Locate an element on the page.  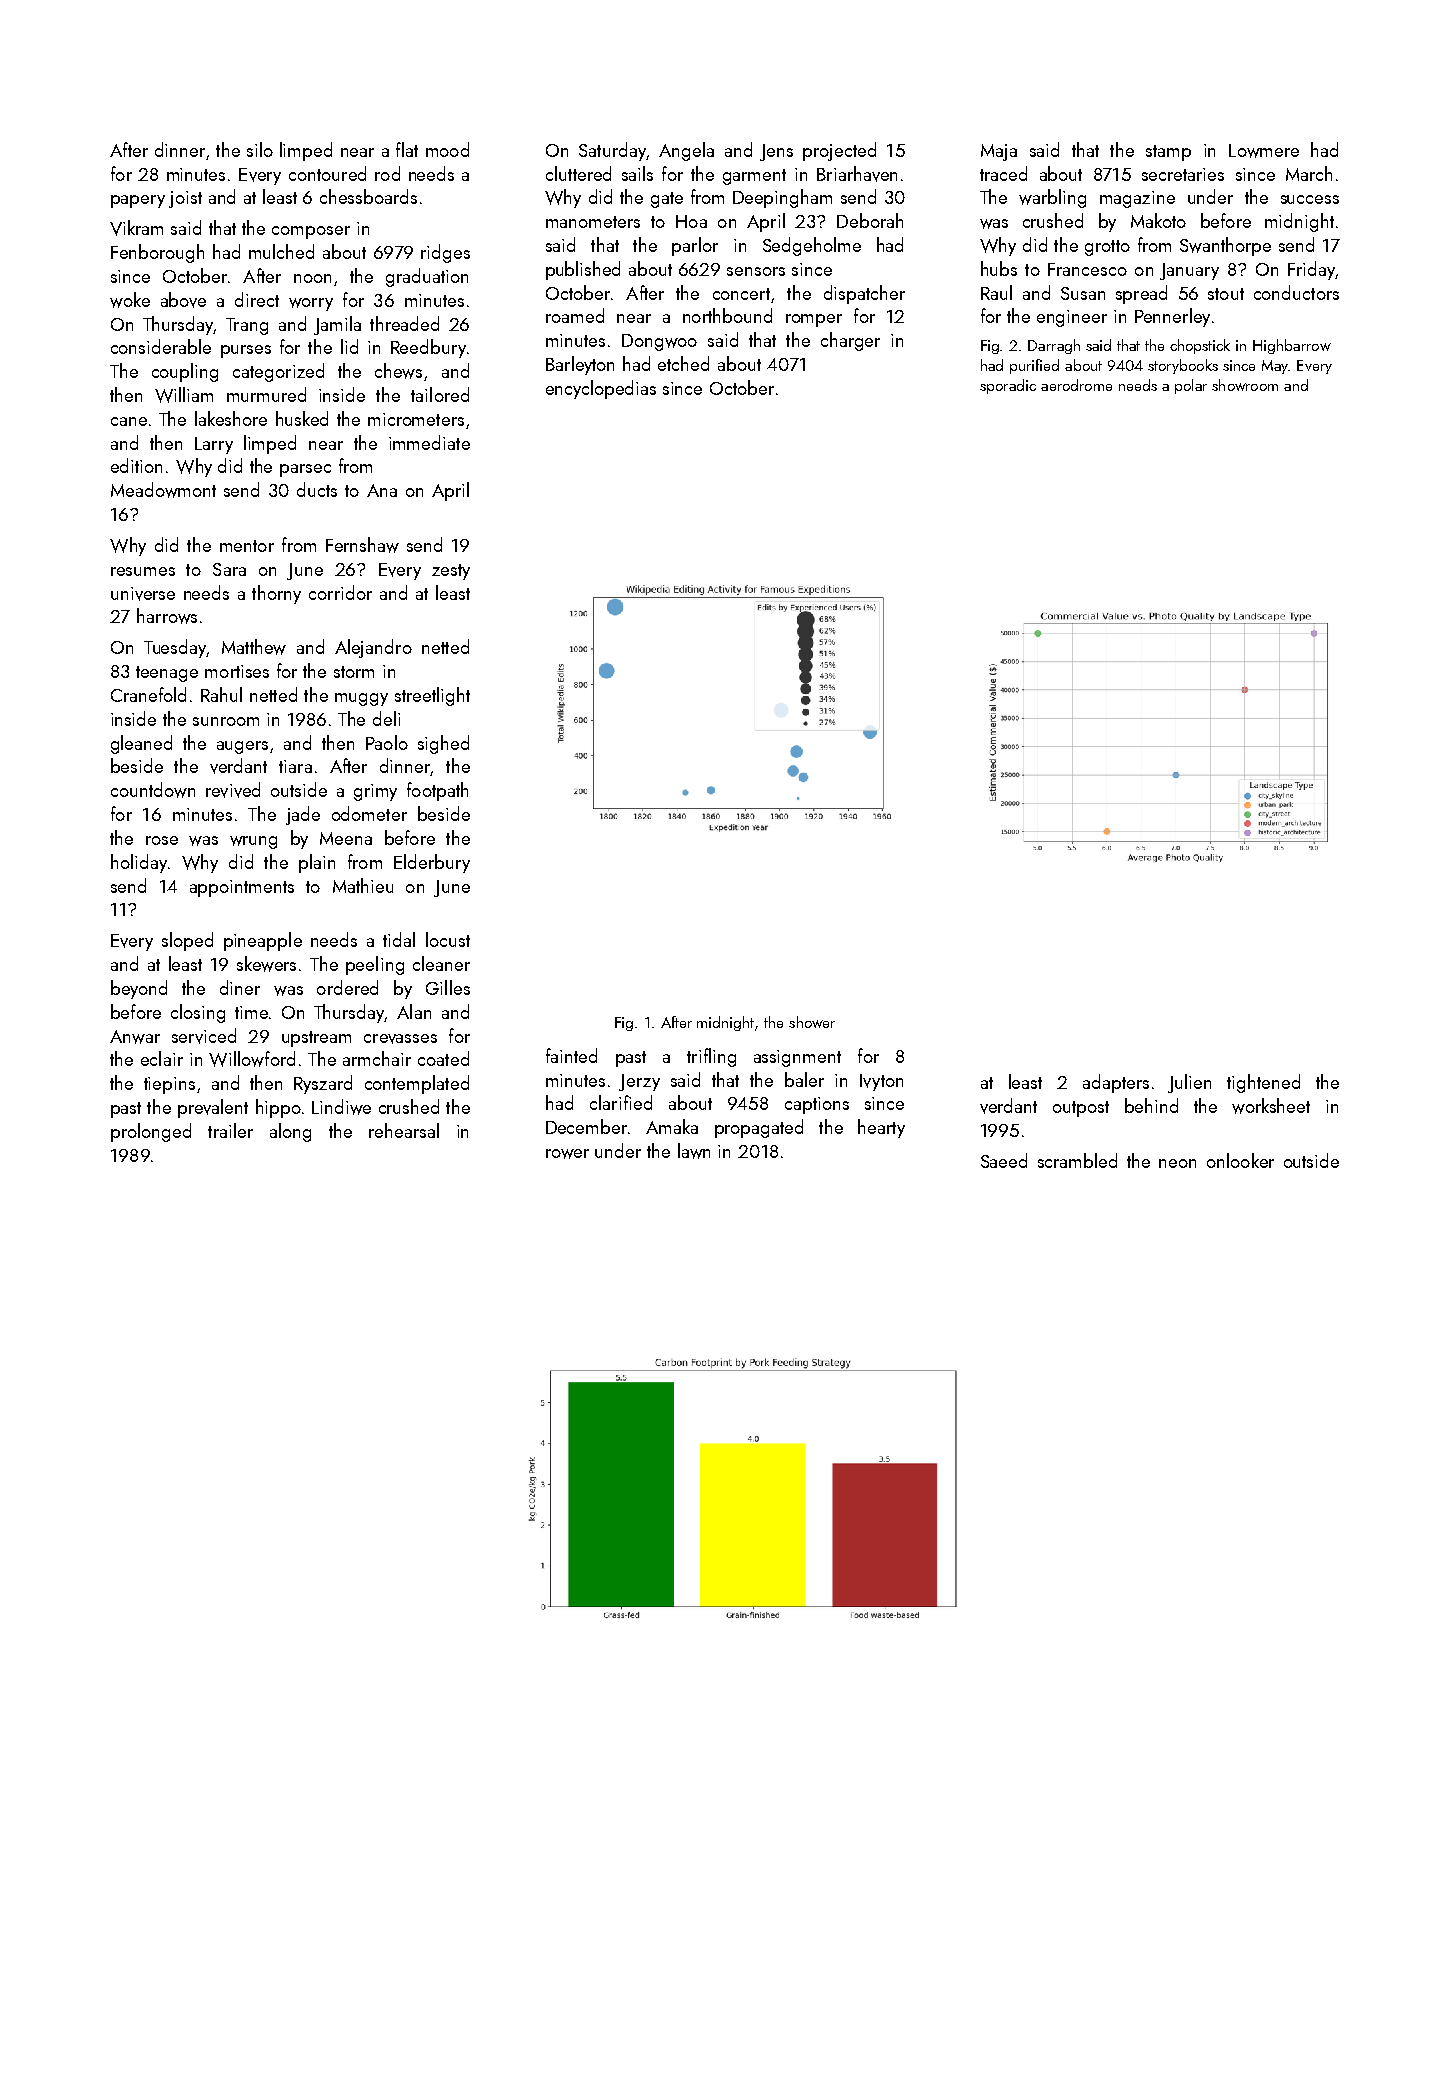
jade is located at coordinates (303, 815).
